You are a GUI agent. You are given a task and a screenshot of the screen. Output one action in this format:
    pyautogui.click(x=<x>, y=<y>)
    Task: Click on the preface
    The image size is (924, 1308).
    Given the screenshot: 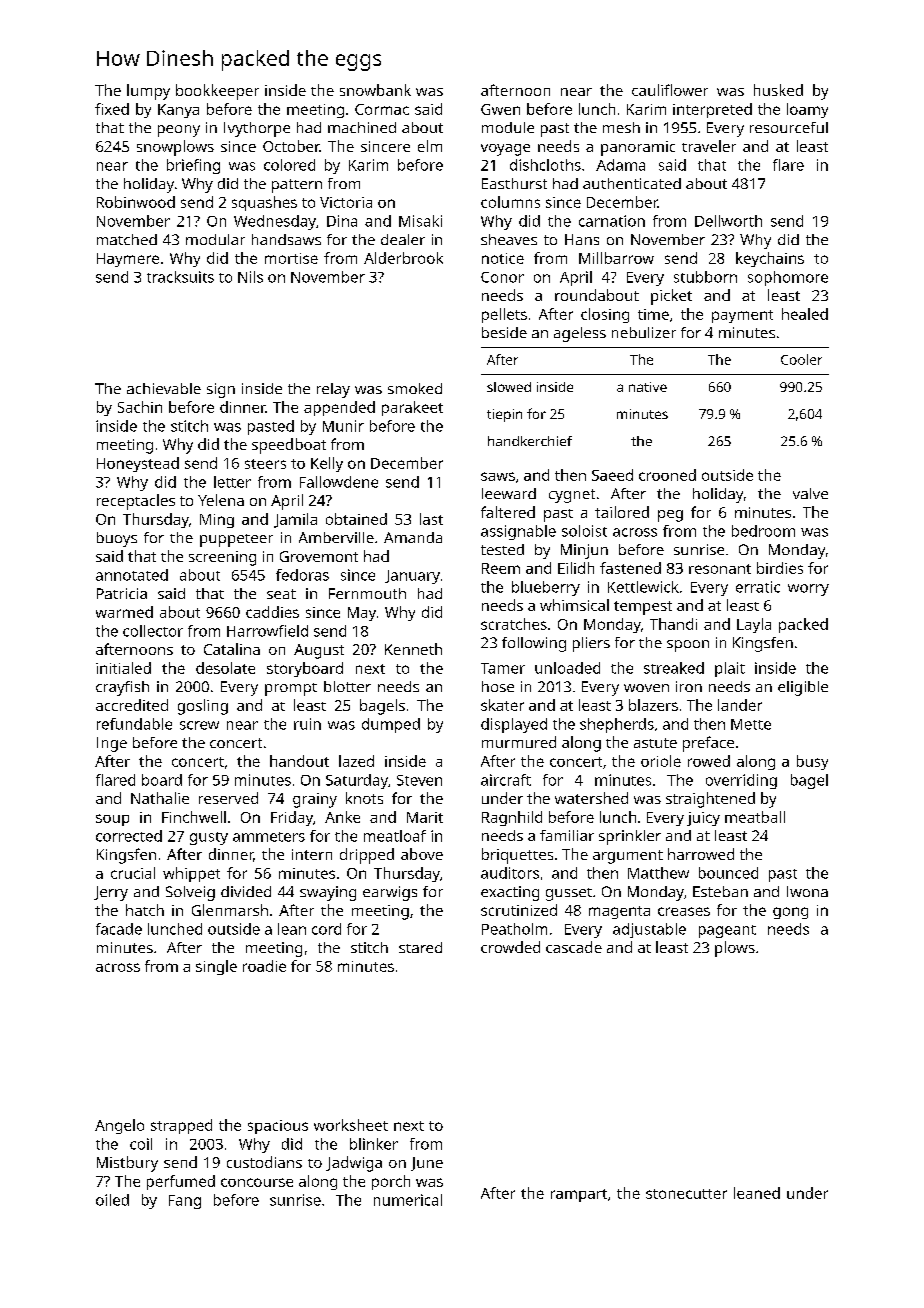 What is the action you would take?
    pyautogui.click(x=708, y=744)
